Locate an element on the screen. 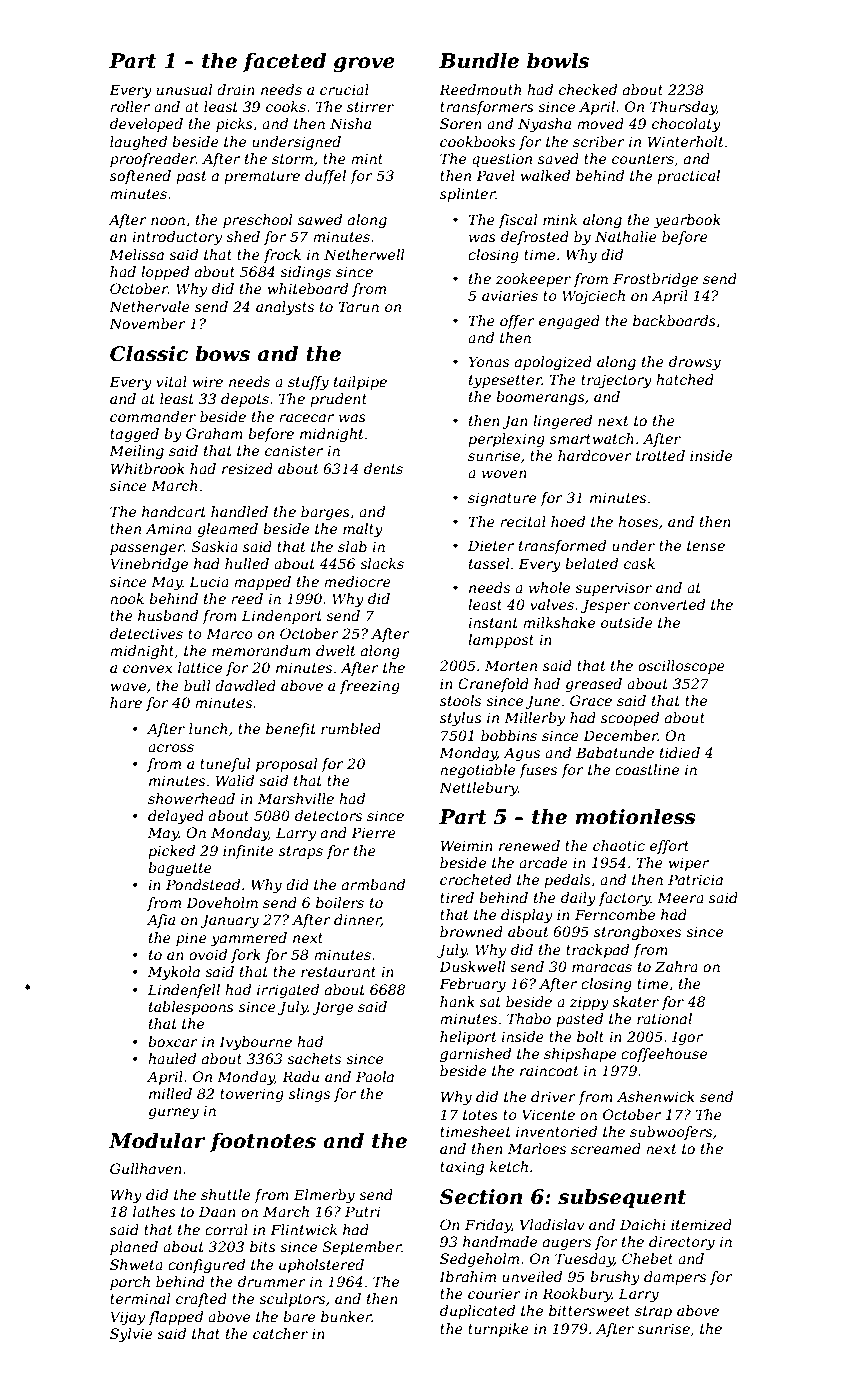 The width and height of the screenshot is (849, 1400). mint is located at coordinates (367, 158).
